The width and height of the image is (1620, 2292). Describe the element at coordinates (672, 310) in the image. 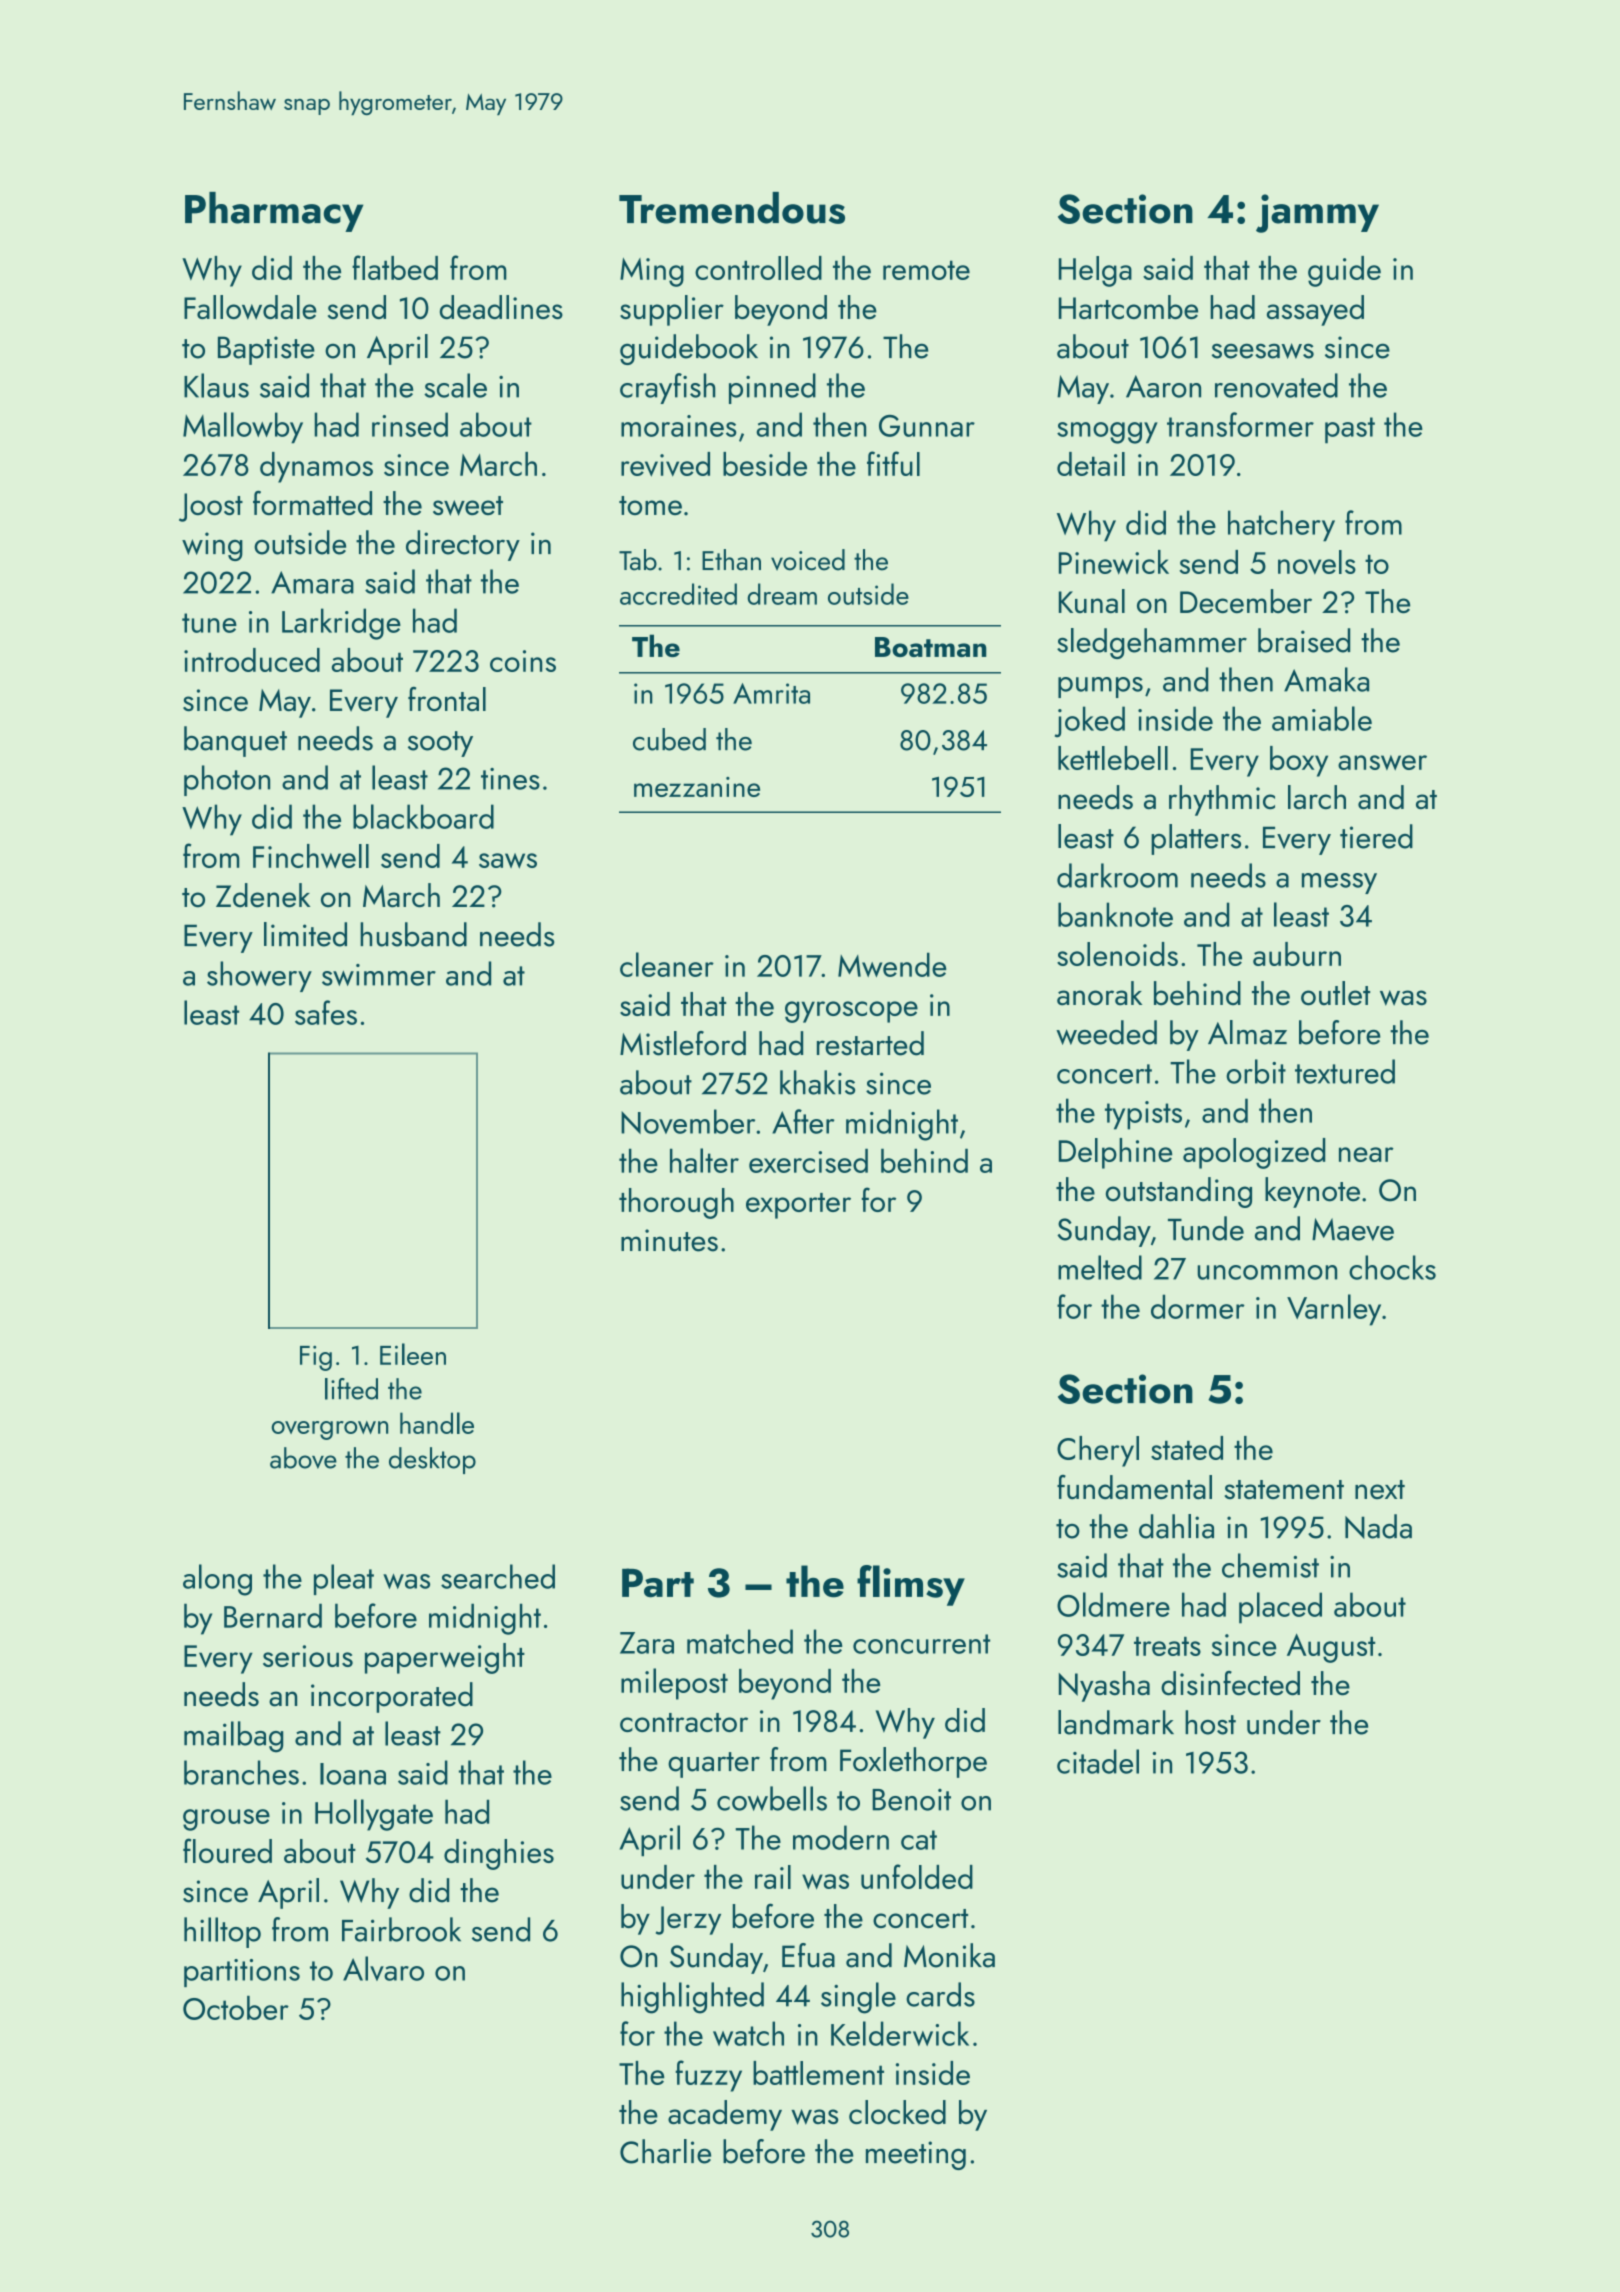

I see `supplier` at that location.
